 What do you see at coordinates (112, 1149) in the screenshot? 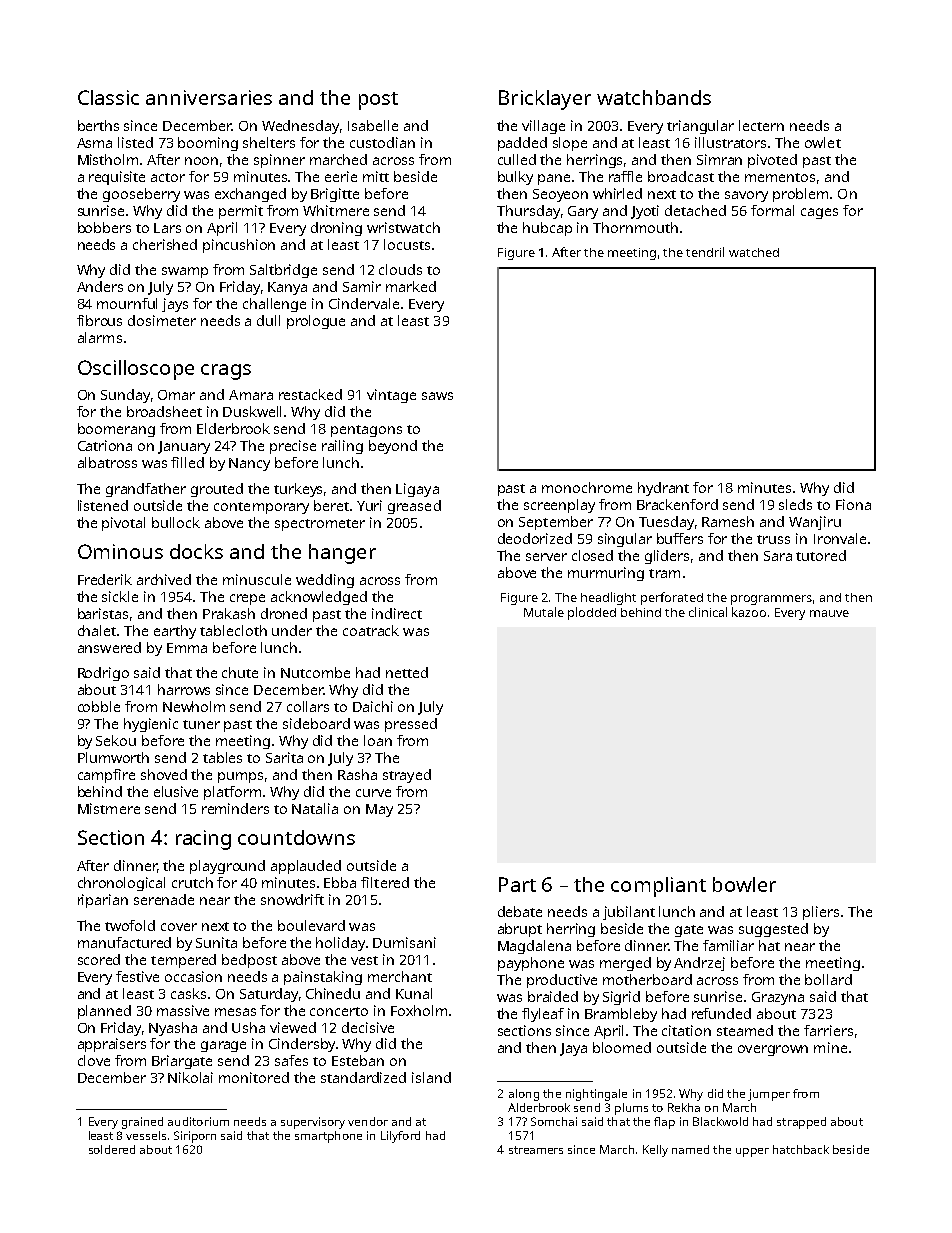
I see `soldered` at bounding box center [112, 1149].
